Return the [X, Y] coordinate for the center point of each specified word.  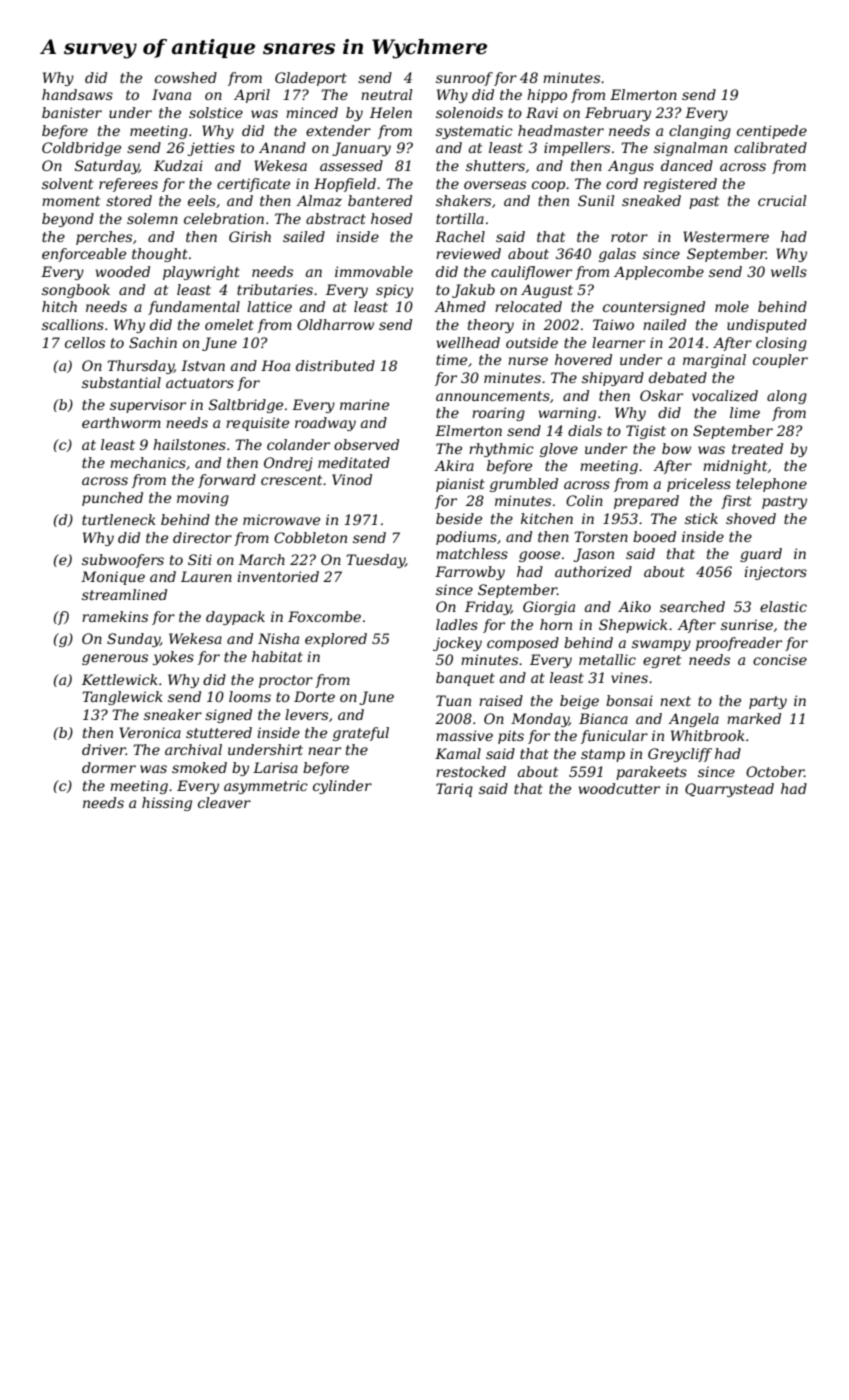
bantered [380, 200]
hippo [547, 96]
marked [754, 718]
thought [160, 255]
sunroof [464, 79]
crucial [782, 200]
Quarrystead [729, 790]
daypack [235, 618]
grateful [361, 734]
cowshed [186, 77]
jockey [457, 644]
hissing [167, 804]
